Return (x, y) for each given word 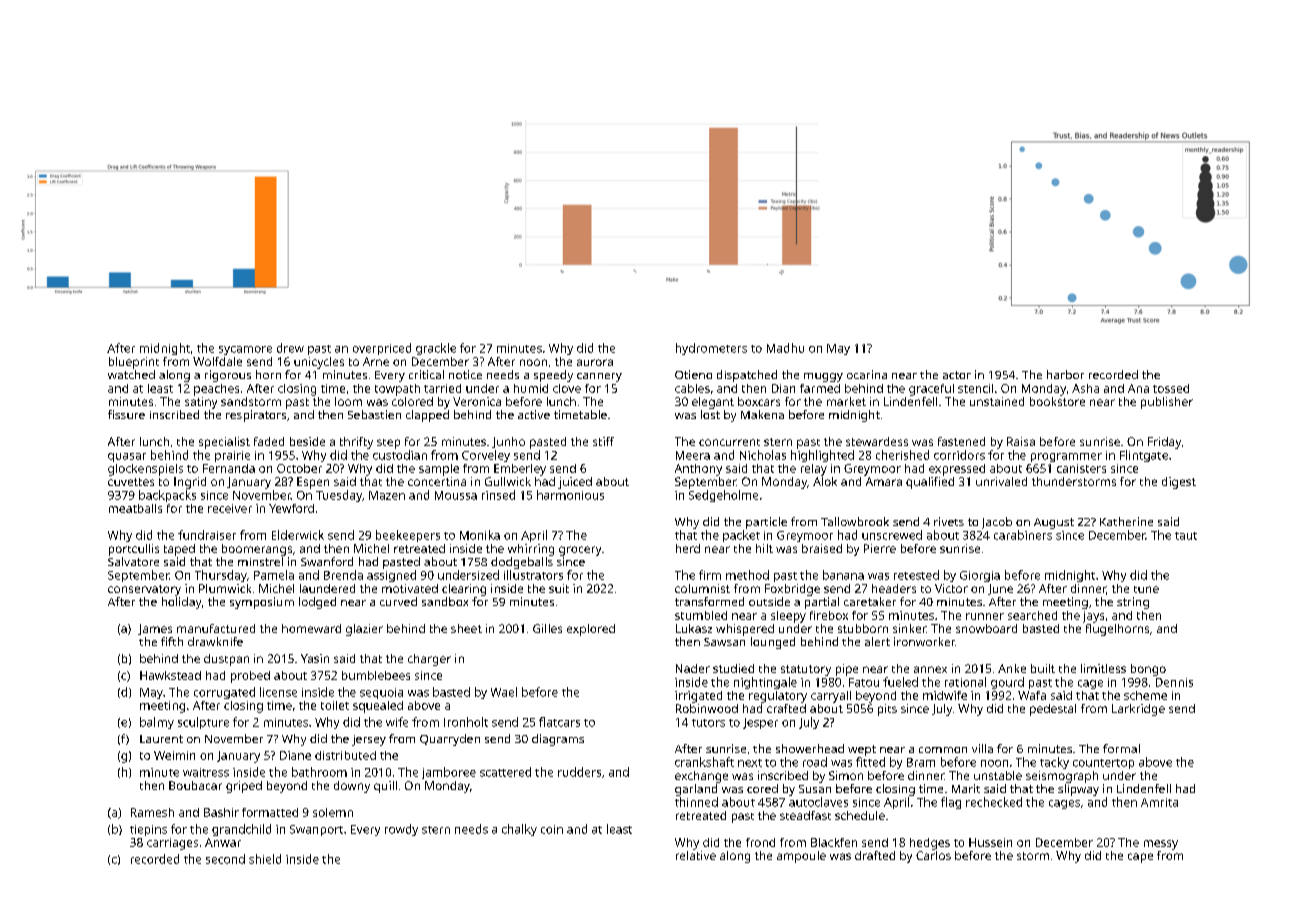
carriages (172, 844)
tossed (1171, 388)
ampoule (801, 857)
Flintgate (1144, 456)
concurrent (729, 442)
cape (1140, 858)
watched (131, 374)
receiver (230, 508)
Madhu (785, 348)
